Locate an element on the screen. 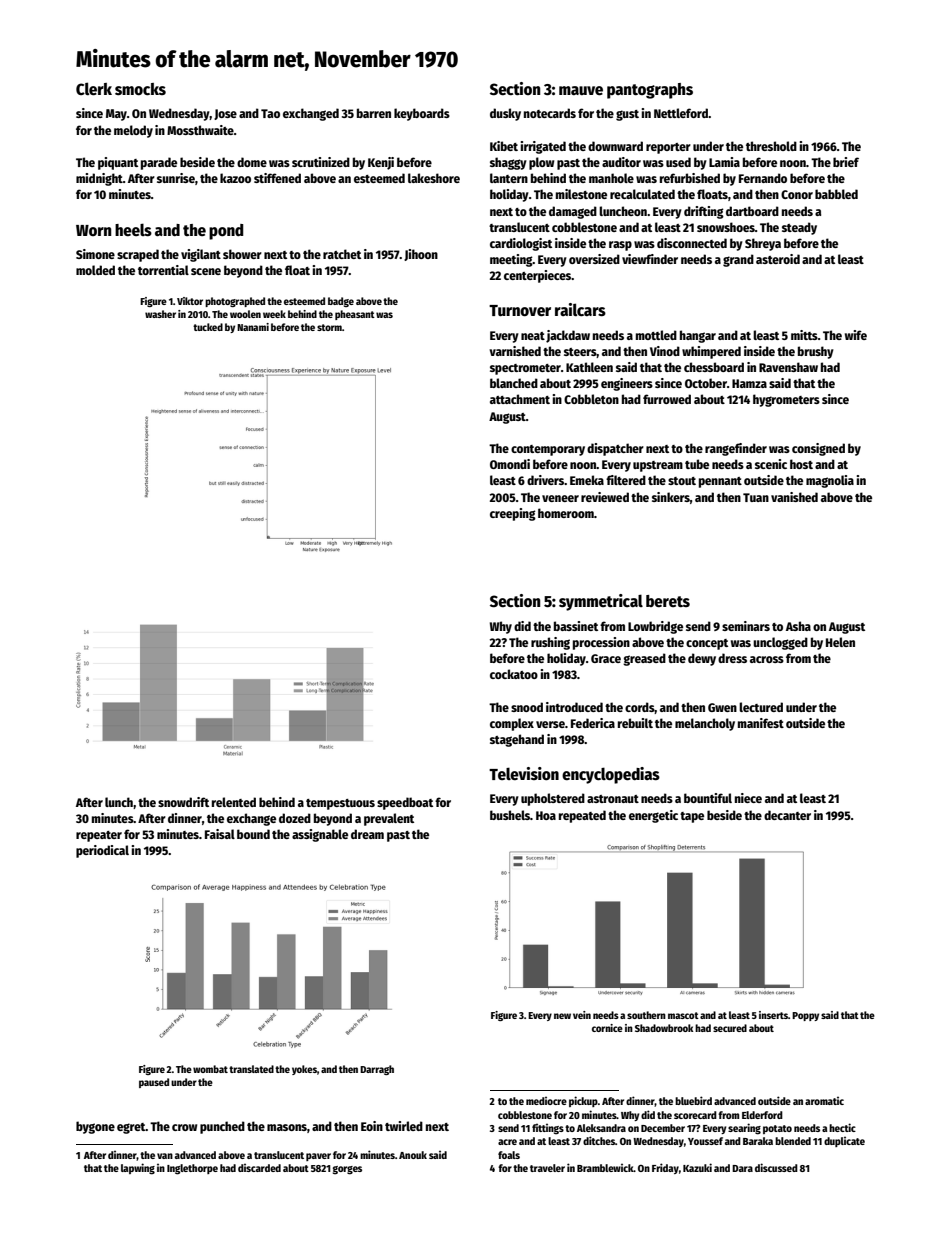  mauve is located at coordinates (581, 91).
